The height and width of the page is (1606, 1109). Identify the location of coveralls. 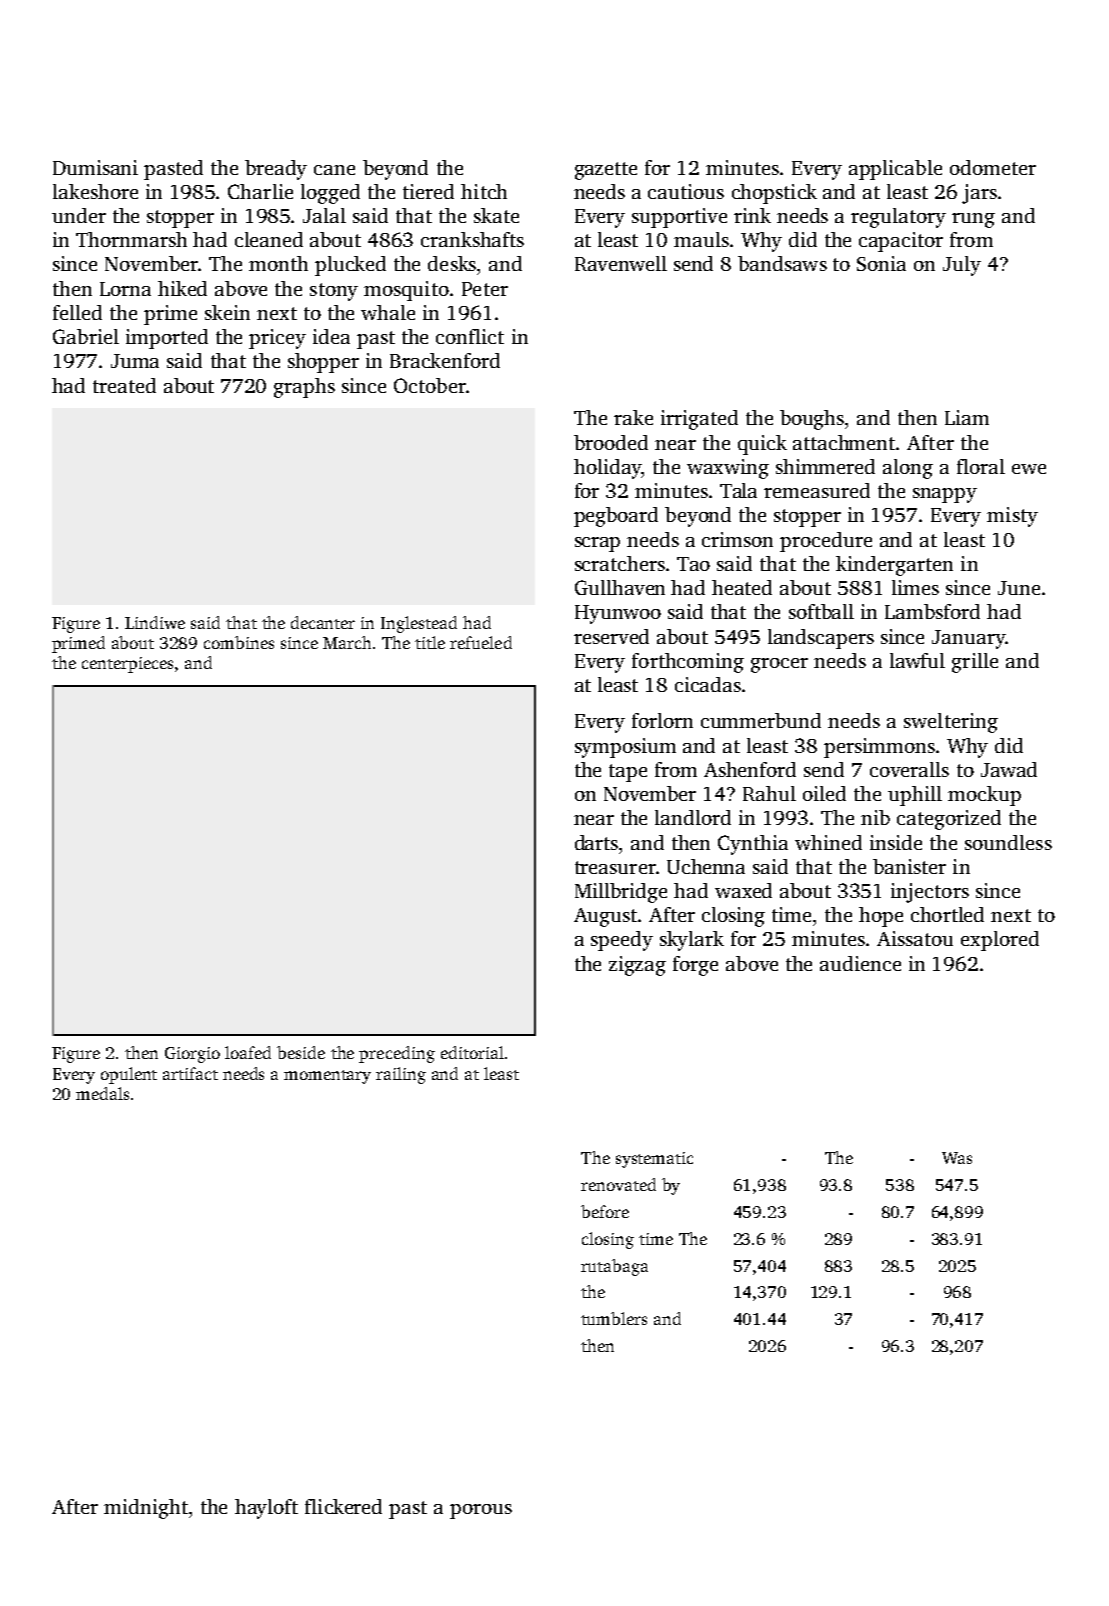
(909, 769).
